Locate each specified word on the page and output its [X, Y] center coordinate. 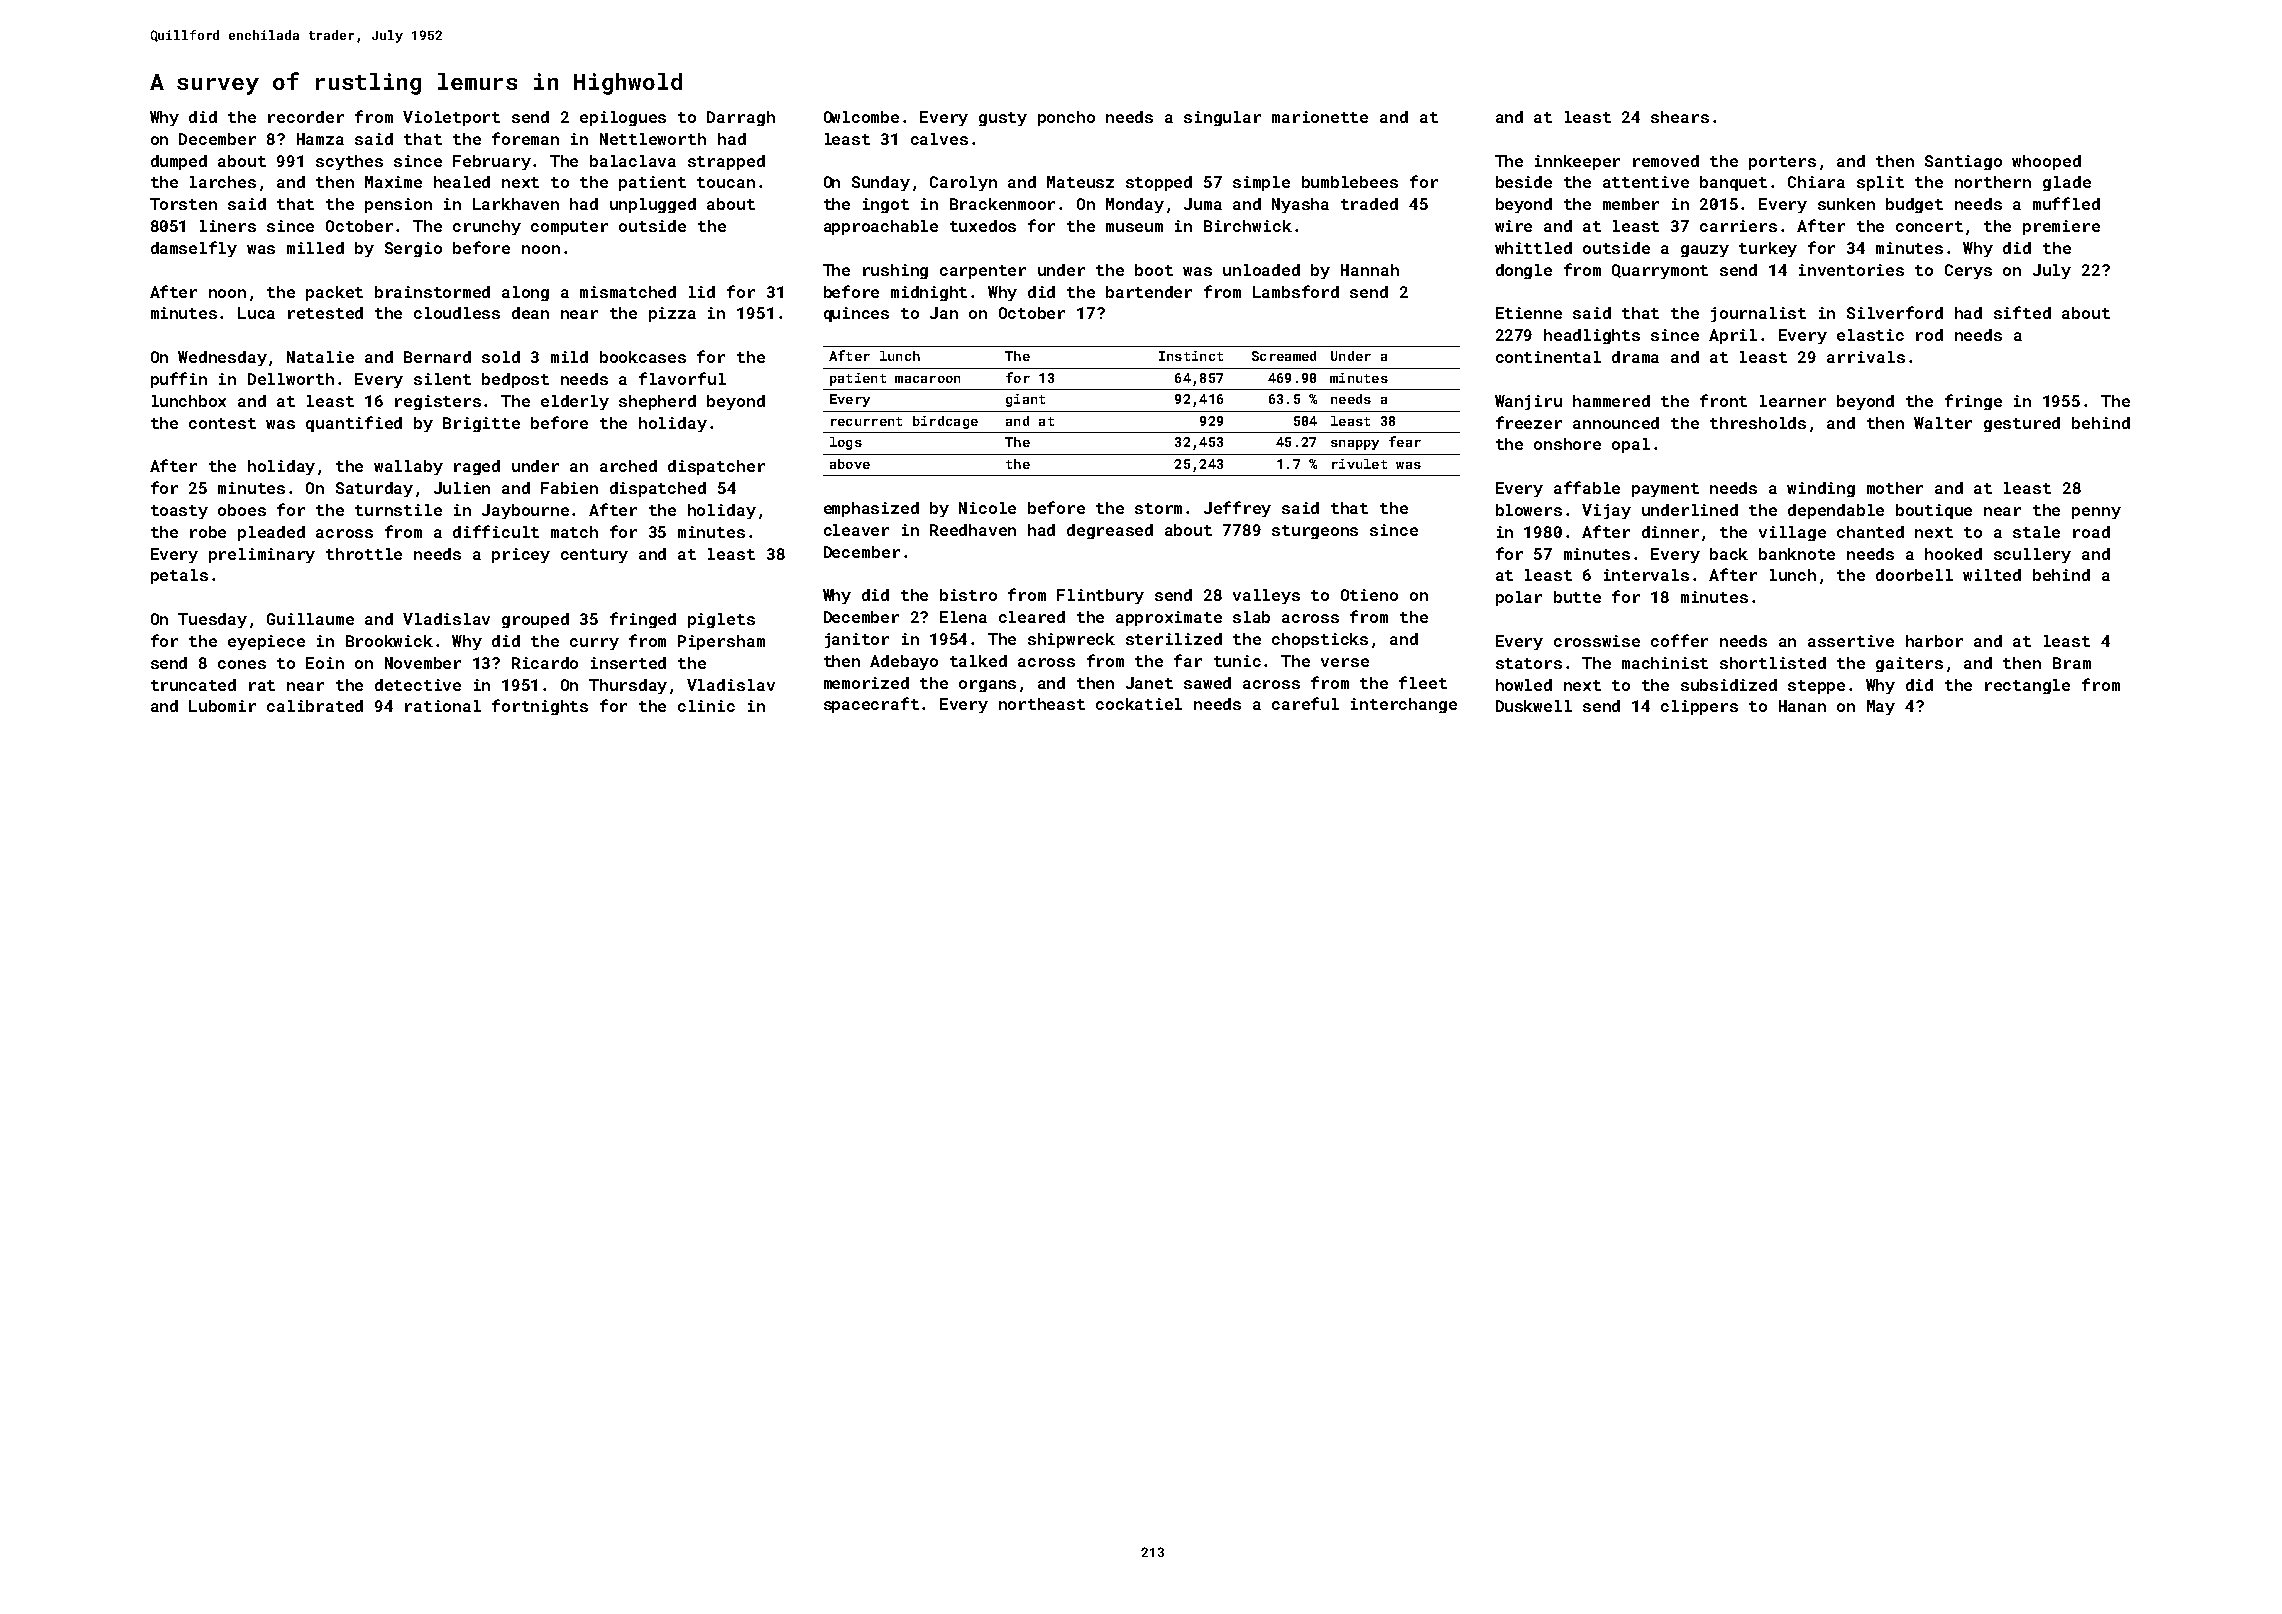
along [525, 293]
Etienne [1529, 313]
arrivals [1866, 357]
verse [1345, 662]
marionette [1320, 117]
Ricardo [545, 663]
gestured [2022, 424]
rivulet [1359, 464]
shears [1680, 117]
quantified [354, 424]
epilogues [623, 118]
